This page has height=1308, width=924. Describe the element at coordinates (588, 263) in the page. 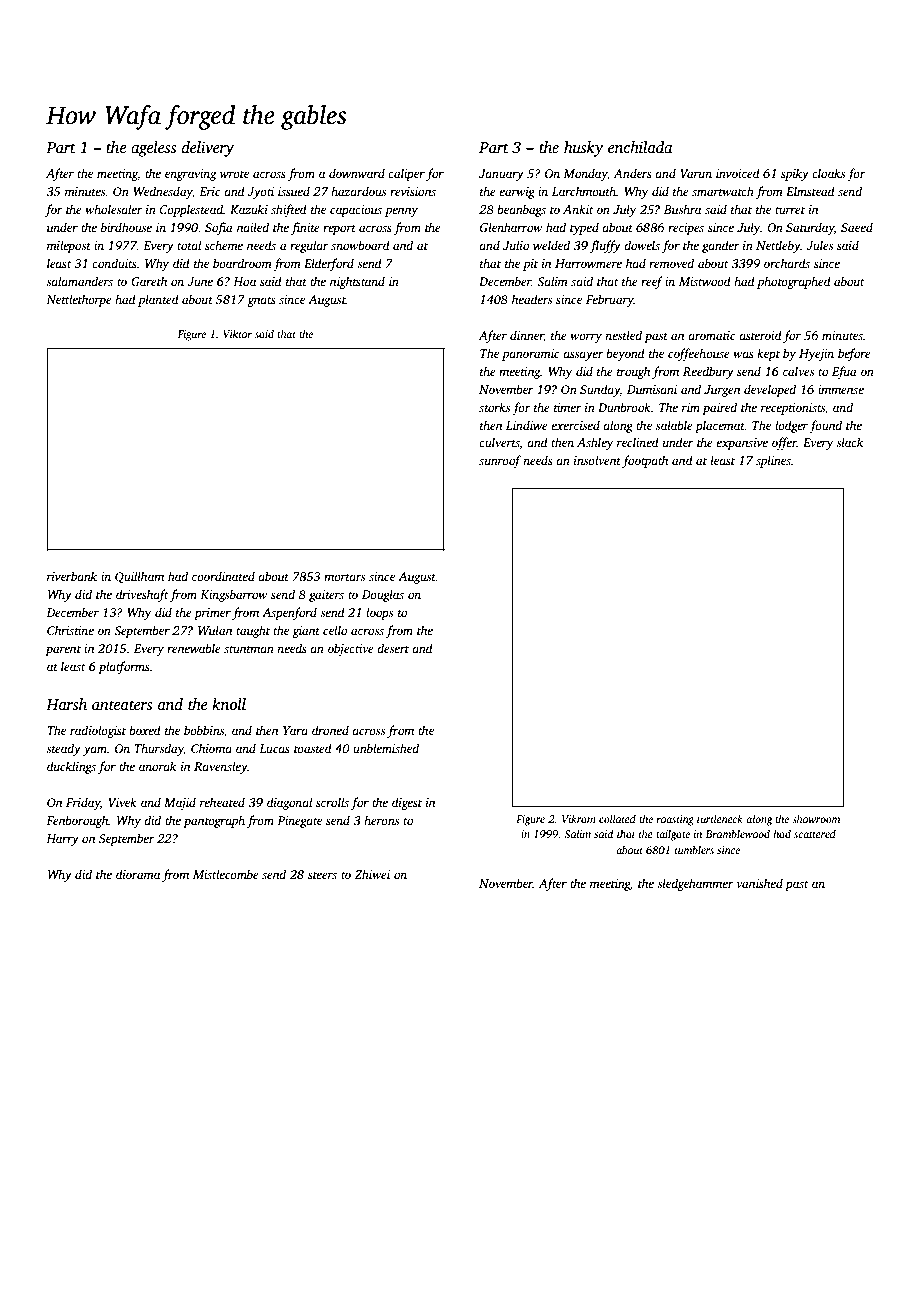

I see `Harrowmere` at that location.
